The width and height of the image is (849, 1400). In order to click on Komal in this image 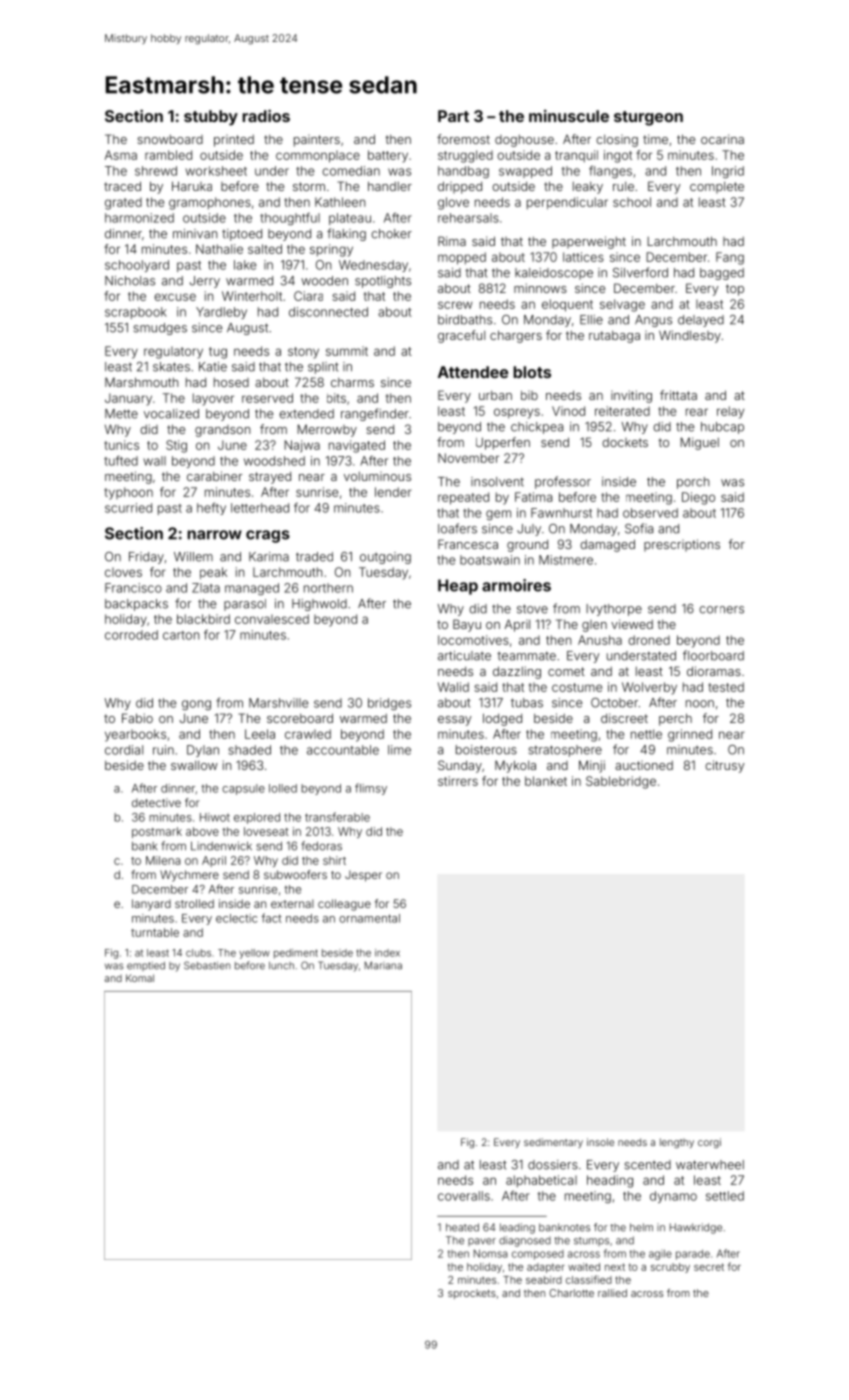, I will do `click(140, 978)`.
